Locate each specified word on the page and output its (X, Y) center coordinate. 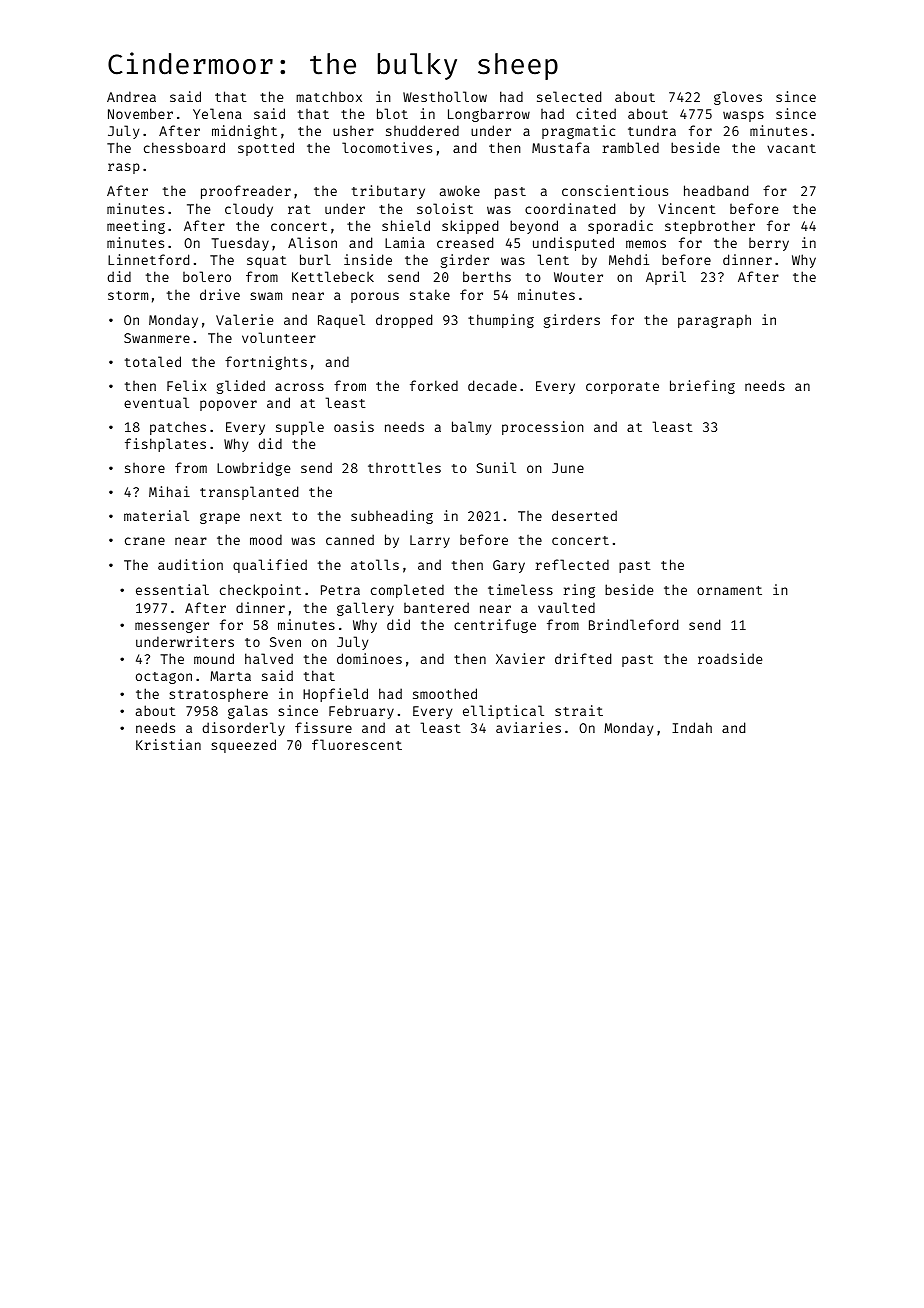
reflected (572, 564)
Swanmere (157, 338)
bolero (207, 276)
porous (375, 297)
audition (190, 564)
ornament (729, 590)
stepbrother (710, 227)
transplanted (249, 493)
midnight (244, 132)
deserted (584, 515)
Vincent (687, 208)
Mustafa (561, 147)
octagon (164, 678)
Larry (430, 541)
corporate (622, 388)
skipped (470, 227)
